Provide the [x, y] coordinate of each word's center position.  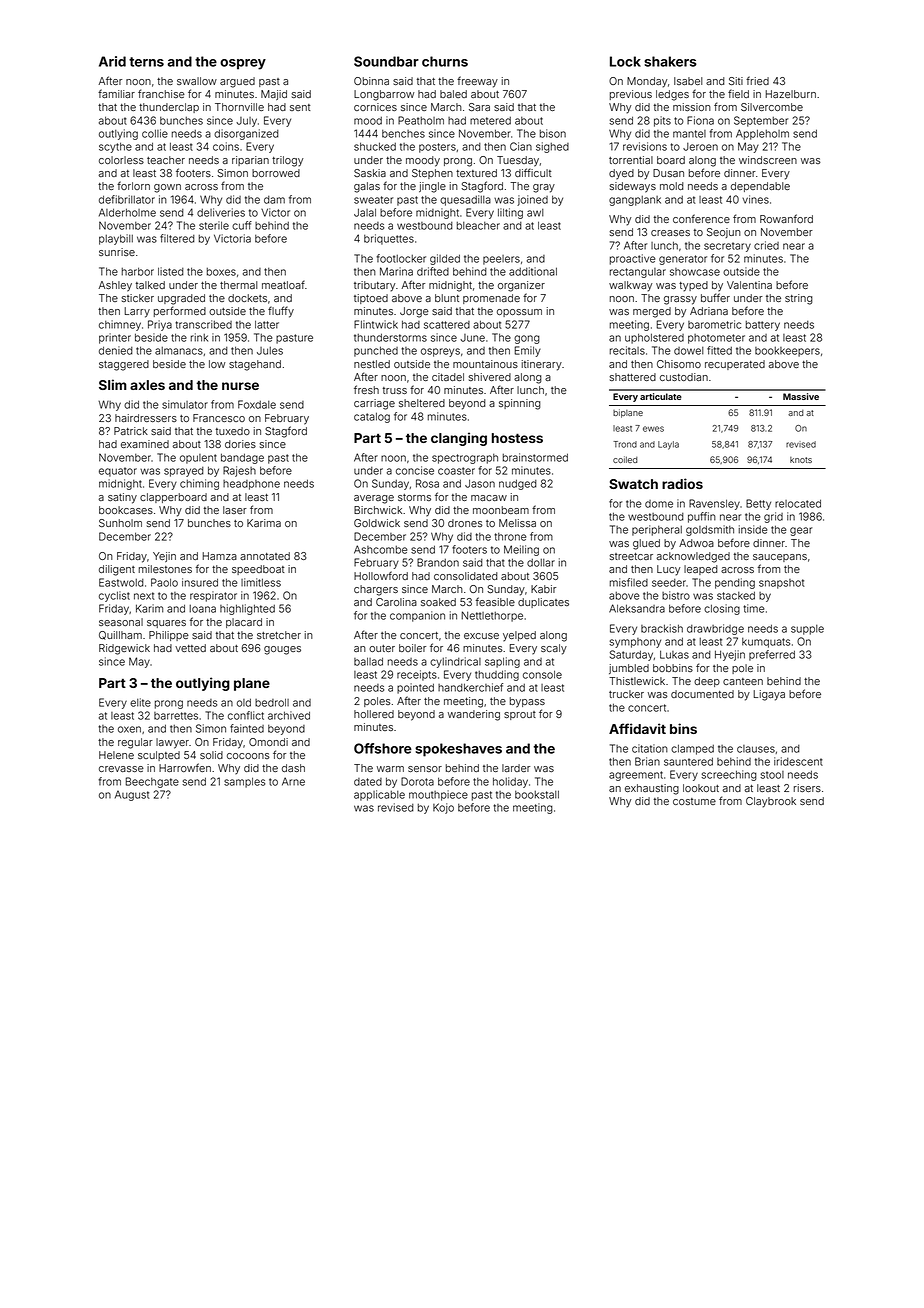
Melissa [517, 523]
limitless [261, 582]
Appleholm [762, 134]
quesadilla [465, 200]
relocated [798, 503]
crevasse [121, 769]
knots [801, 460]
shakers [670, 61]
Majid [274, 95]
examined [145, 444]
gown [167, 188]
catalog [372, 417]
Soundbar [386, 61]
